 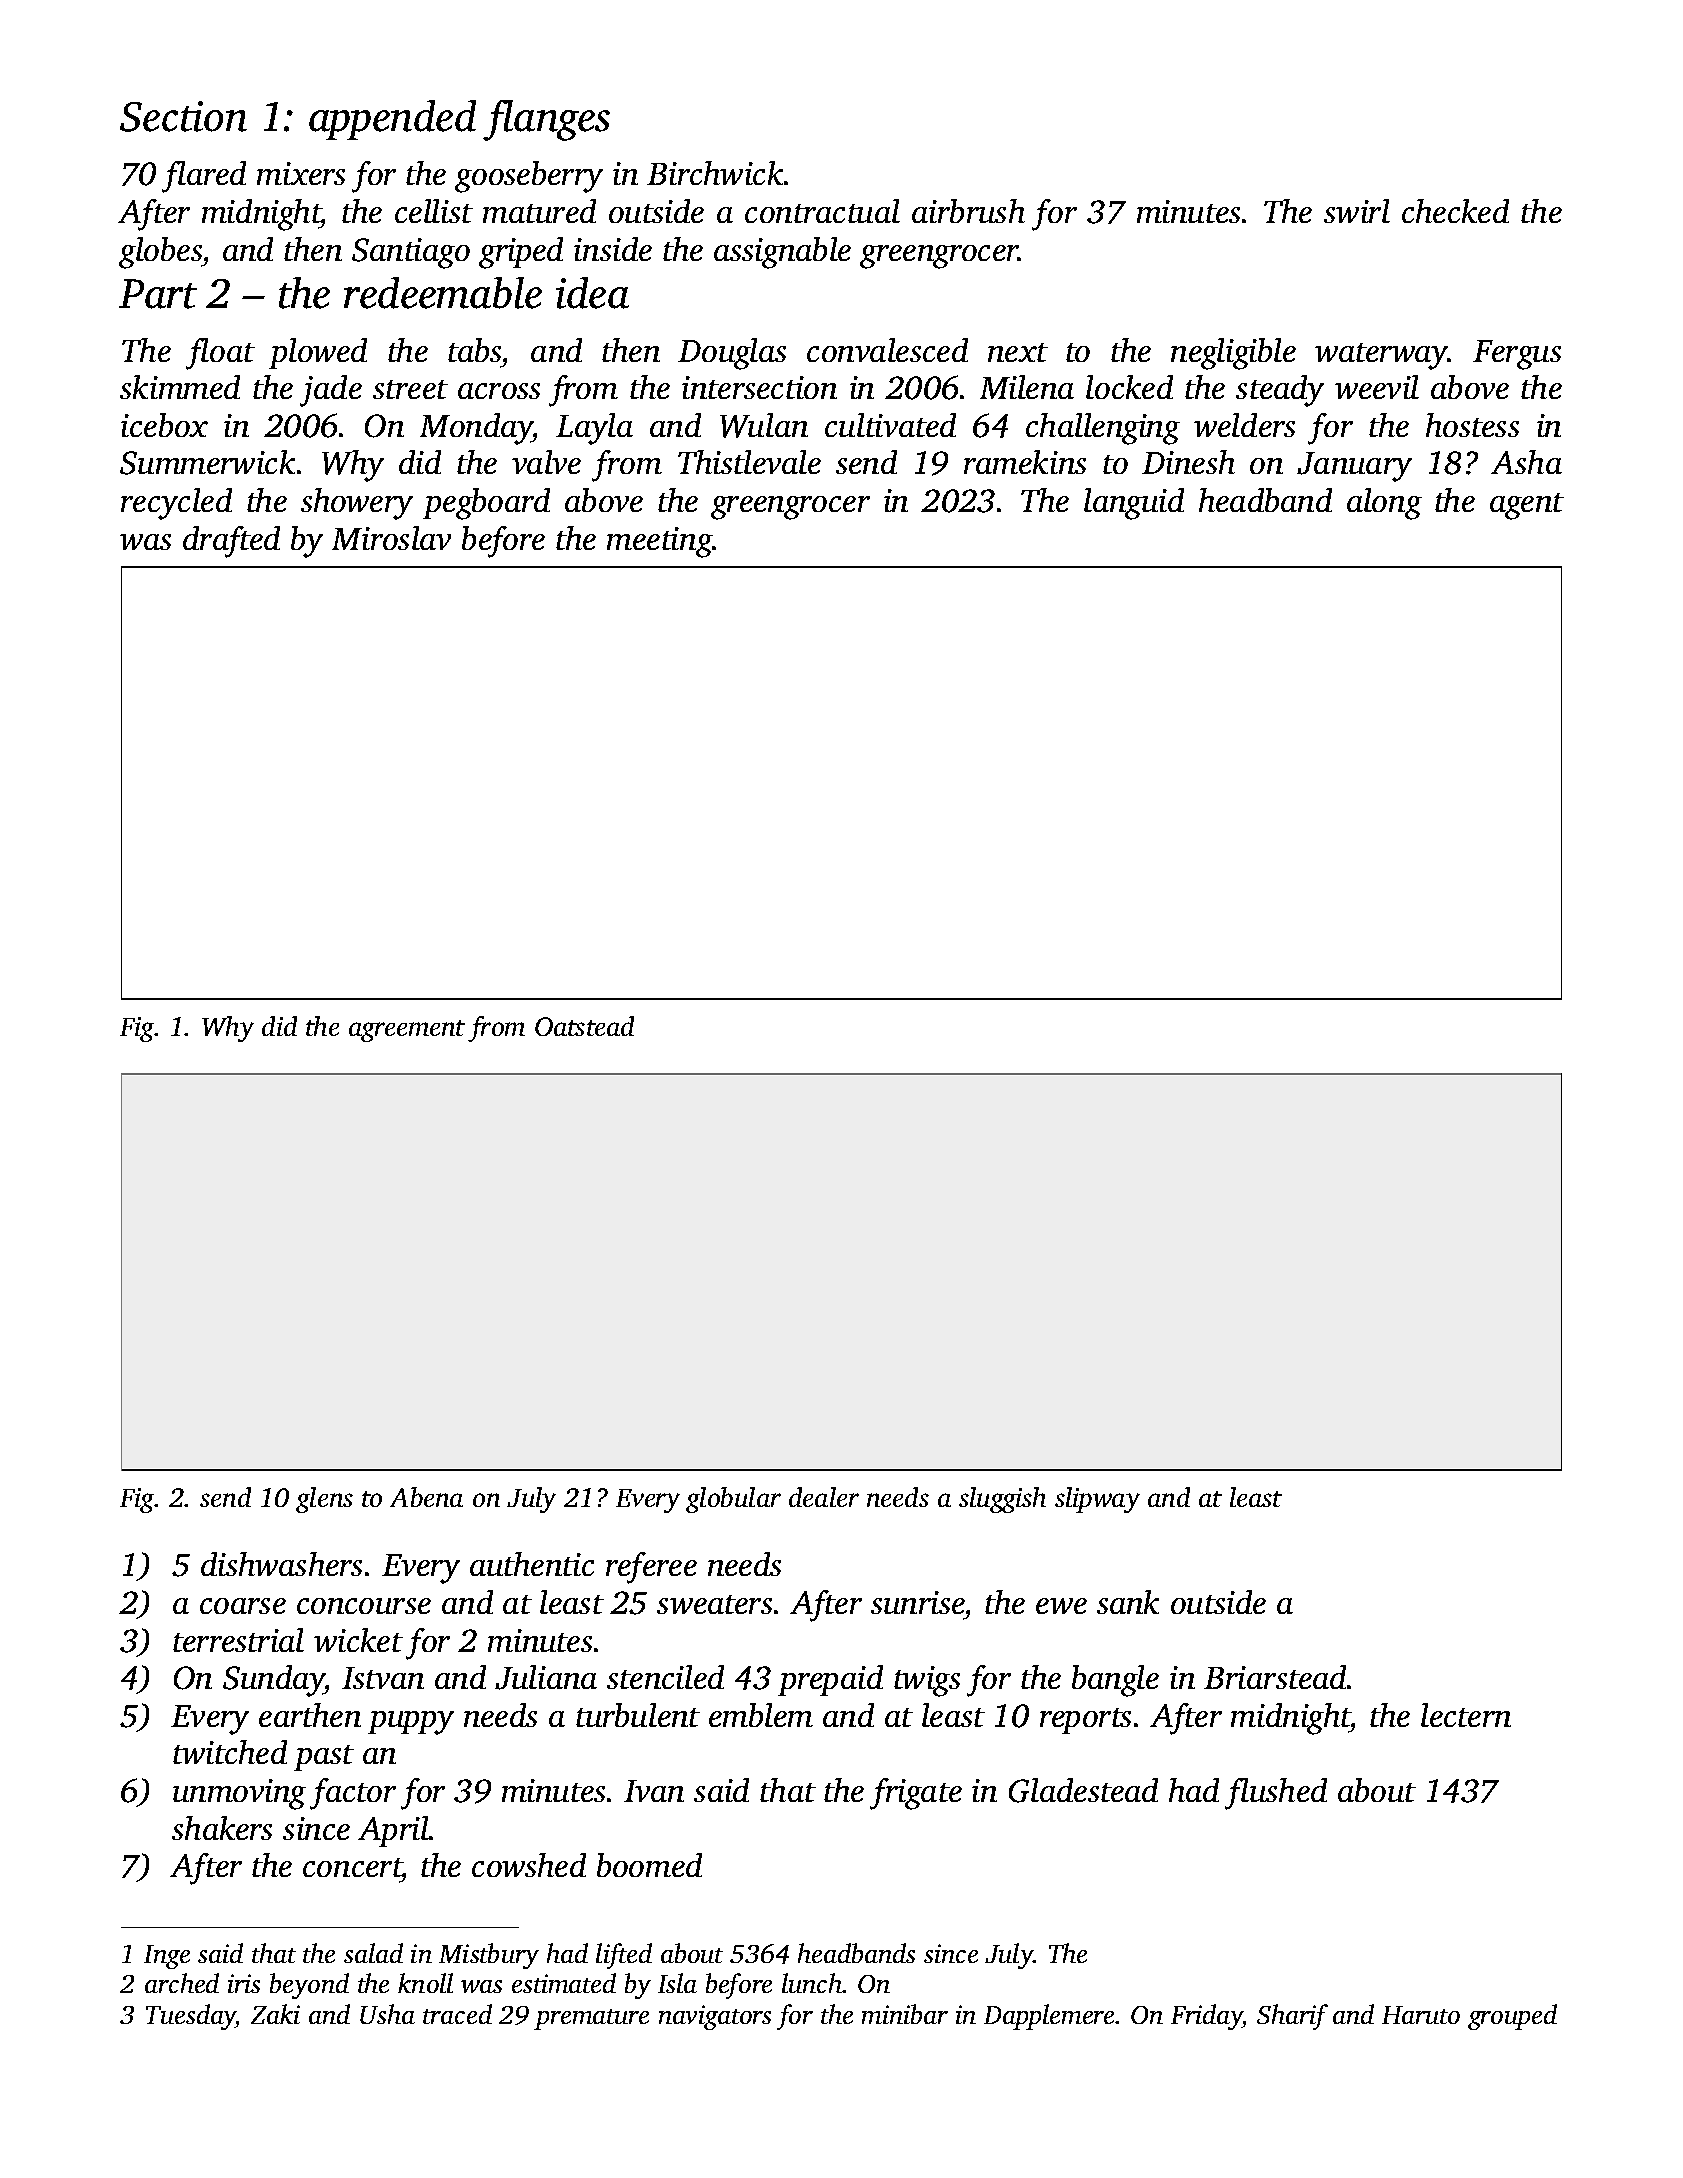 What do you see at coordinates (391, 538) in the document?
I see `Miroslav` at bounding box center [391, 538].
